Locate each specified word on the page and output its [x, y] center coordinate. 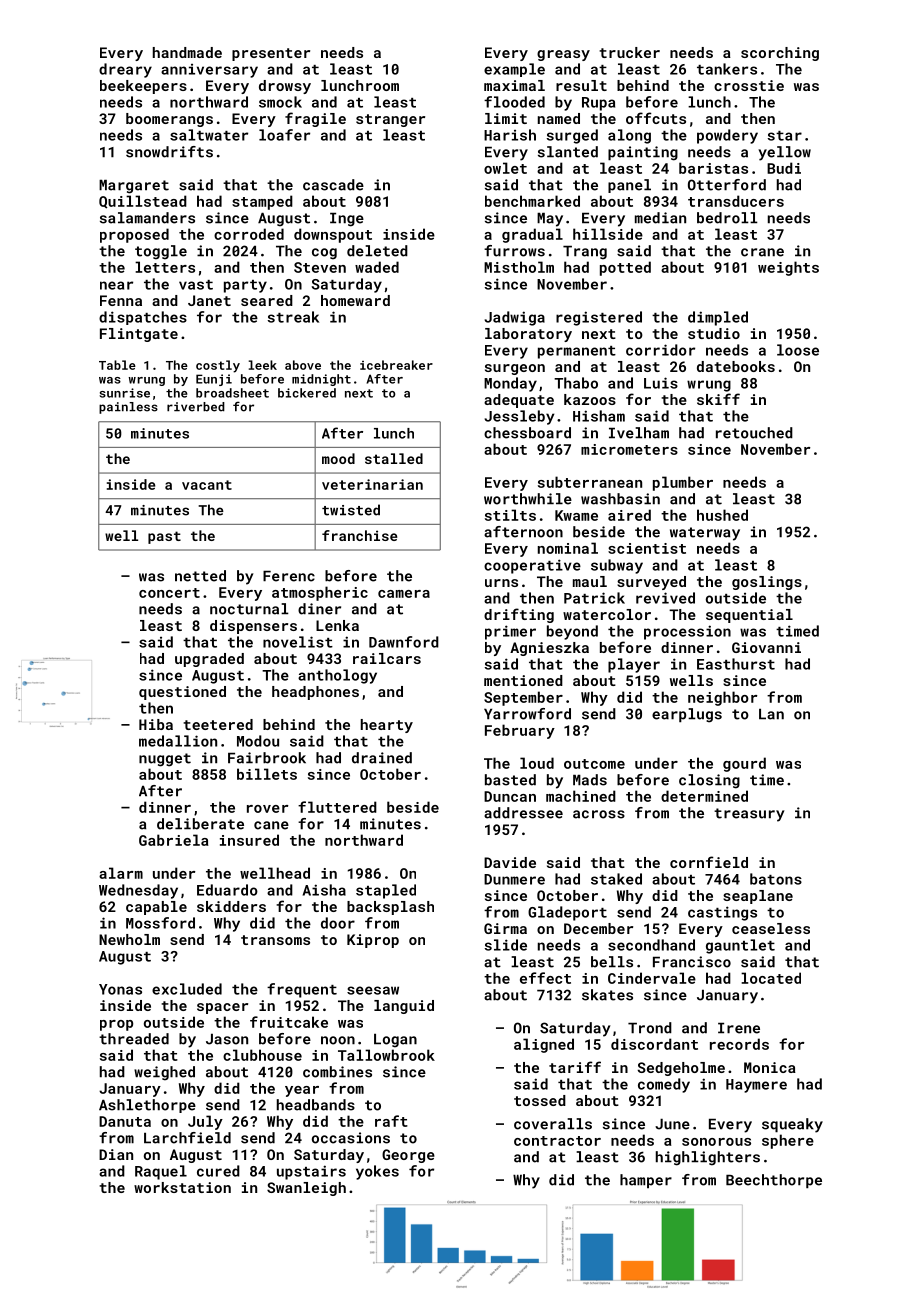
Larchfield [187, 1138]
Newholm [129, 939]
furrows [514, 251]
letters [165, 267]
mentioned [523, 680]
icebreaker [396, 365]
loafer [284, 135]
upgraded [209, 660]
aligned [544, 1045]
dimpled [718, 318]
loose [798, 350]
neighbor [722, 698]
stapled [386, 891]
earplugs [687, 715]
